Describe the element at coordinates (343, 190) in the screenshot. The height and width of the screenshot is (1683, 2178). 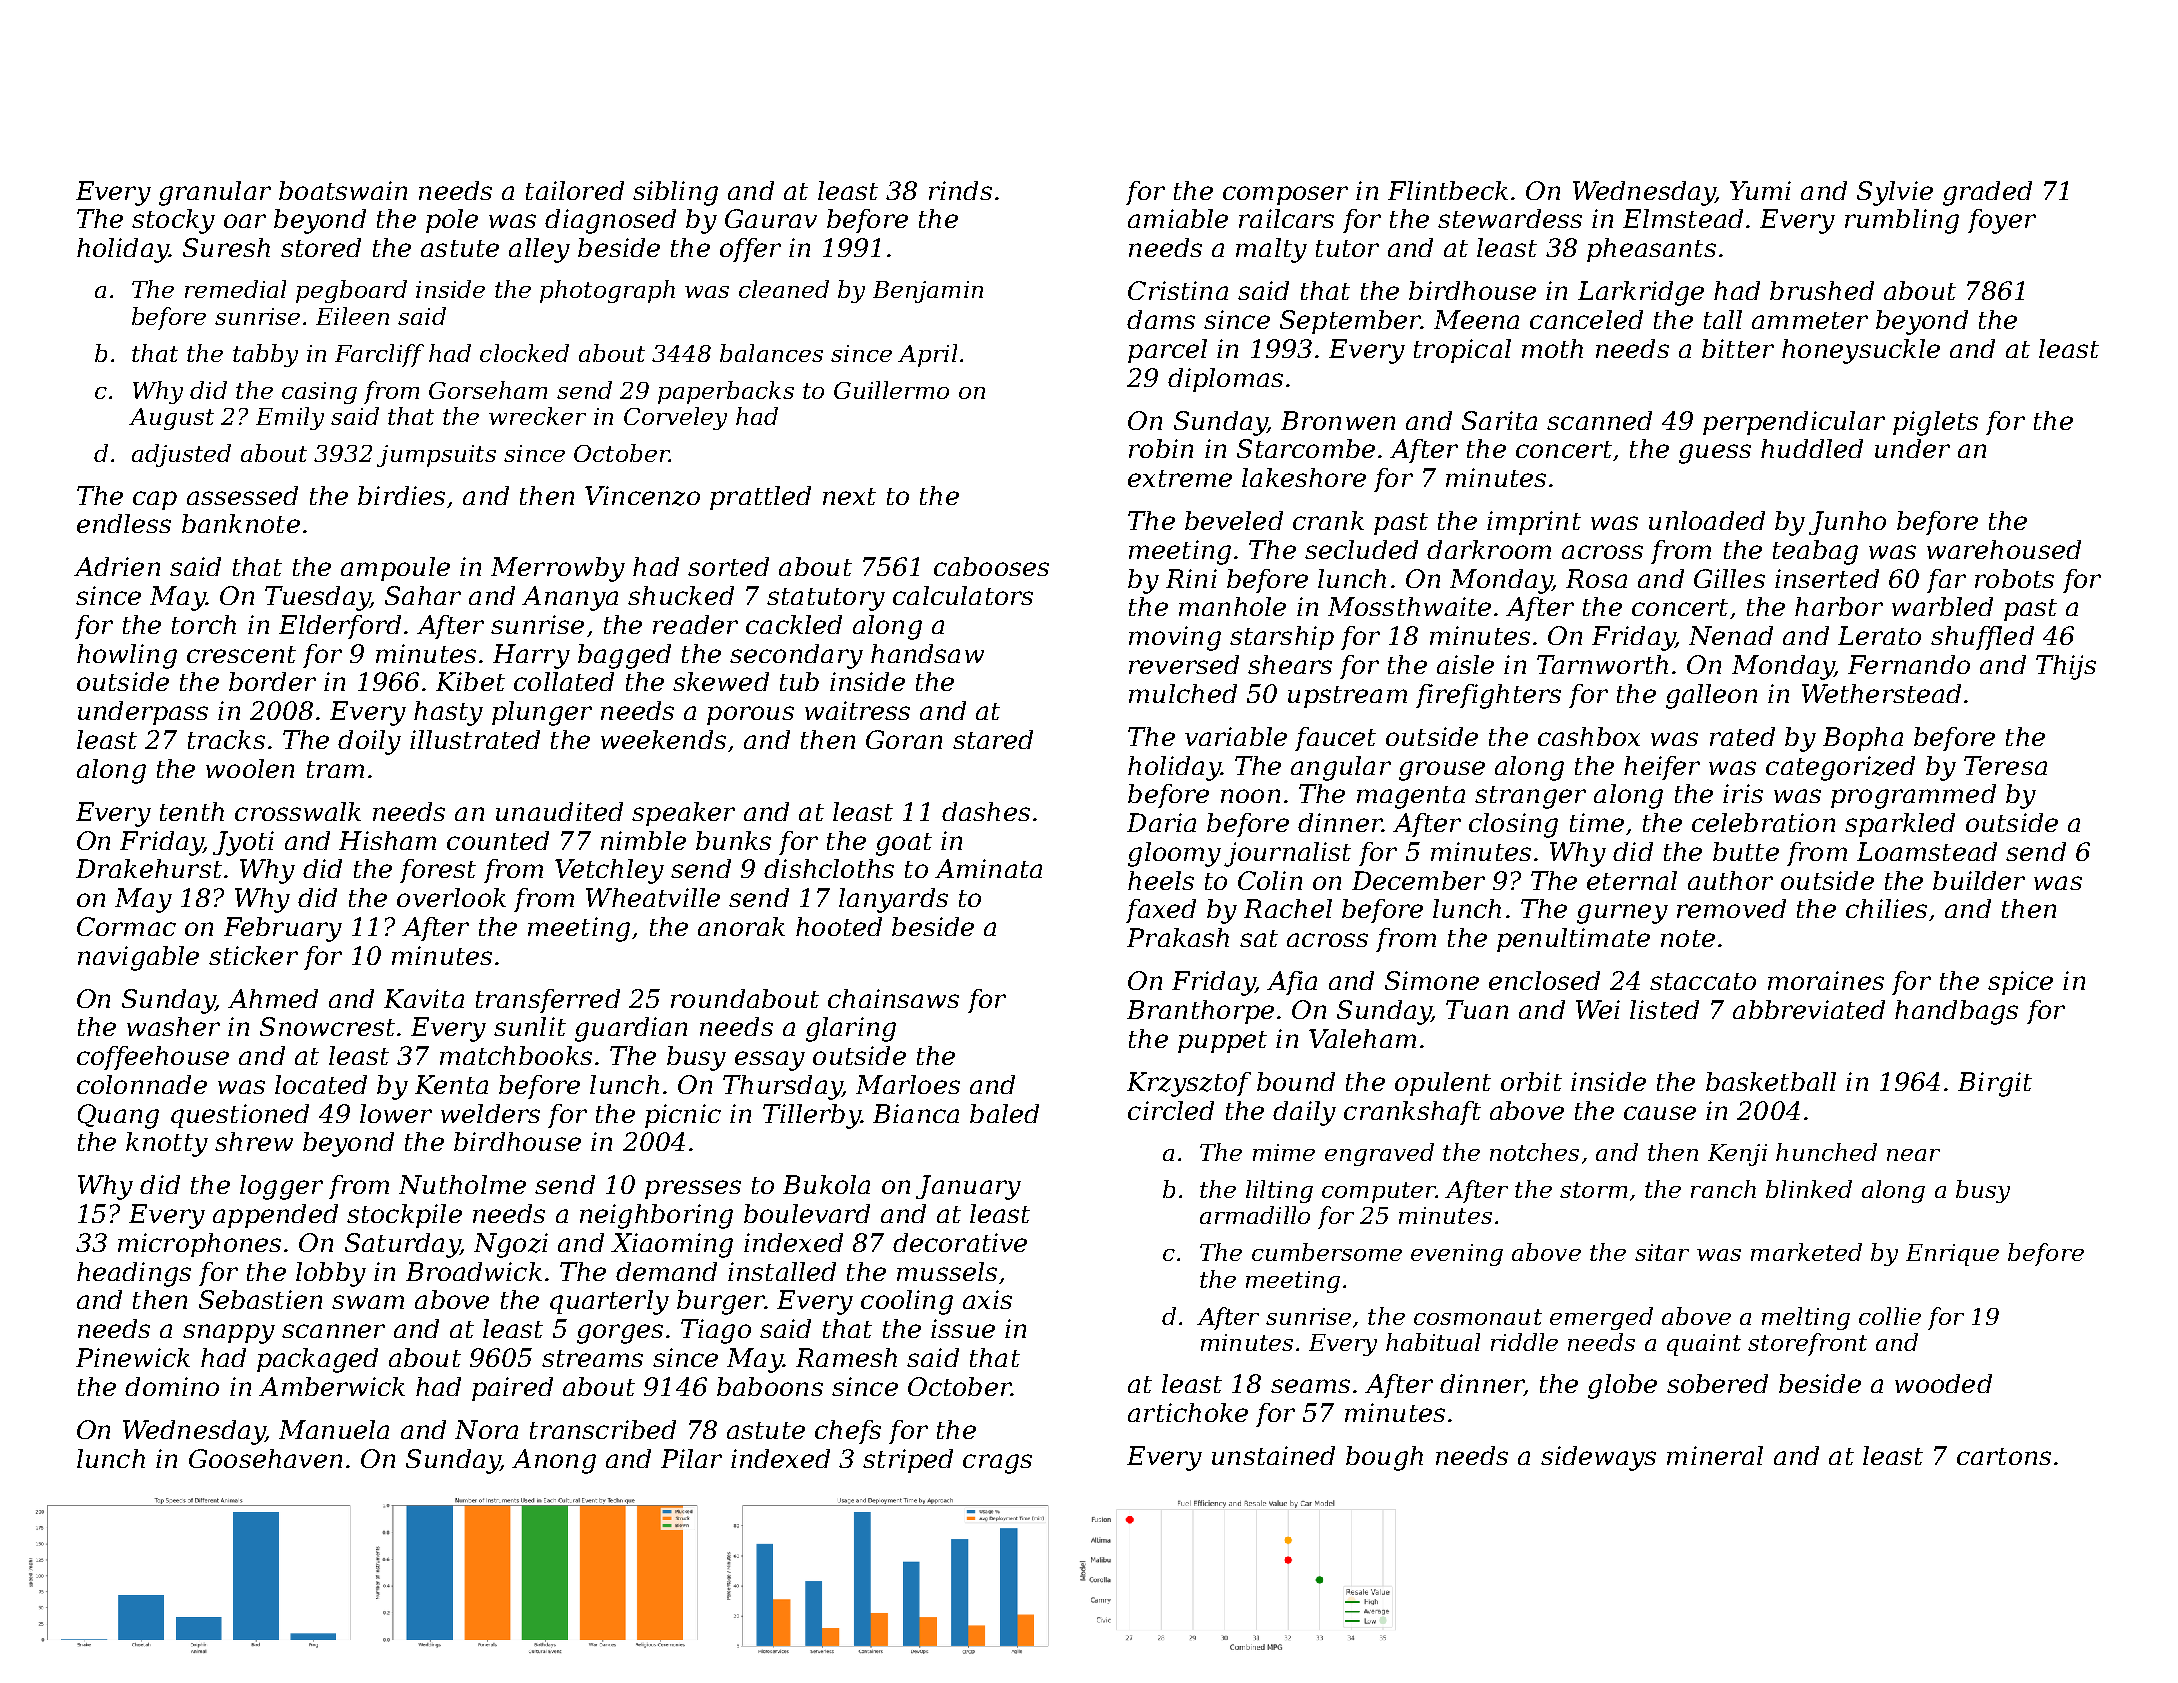
I see `boatswain` at that location.
